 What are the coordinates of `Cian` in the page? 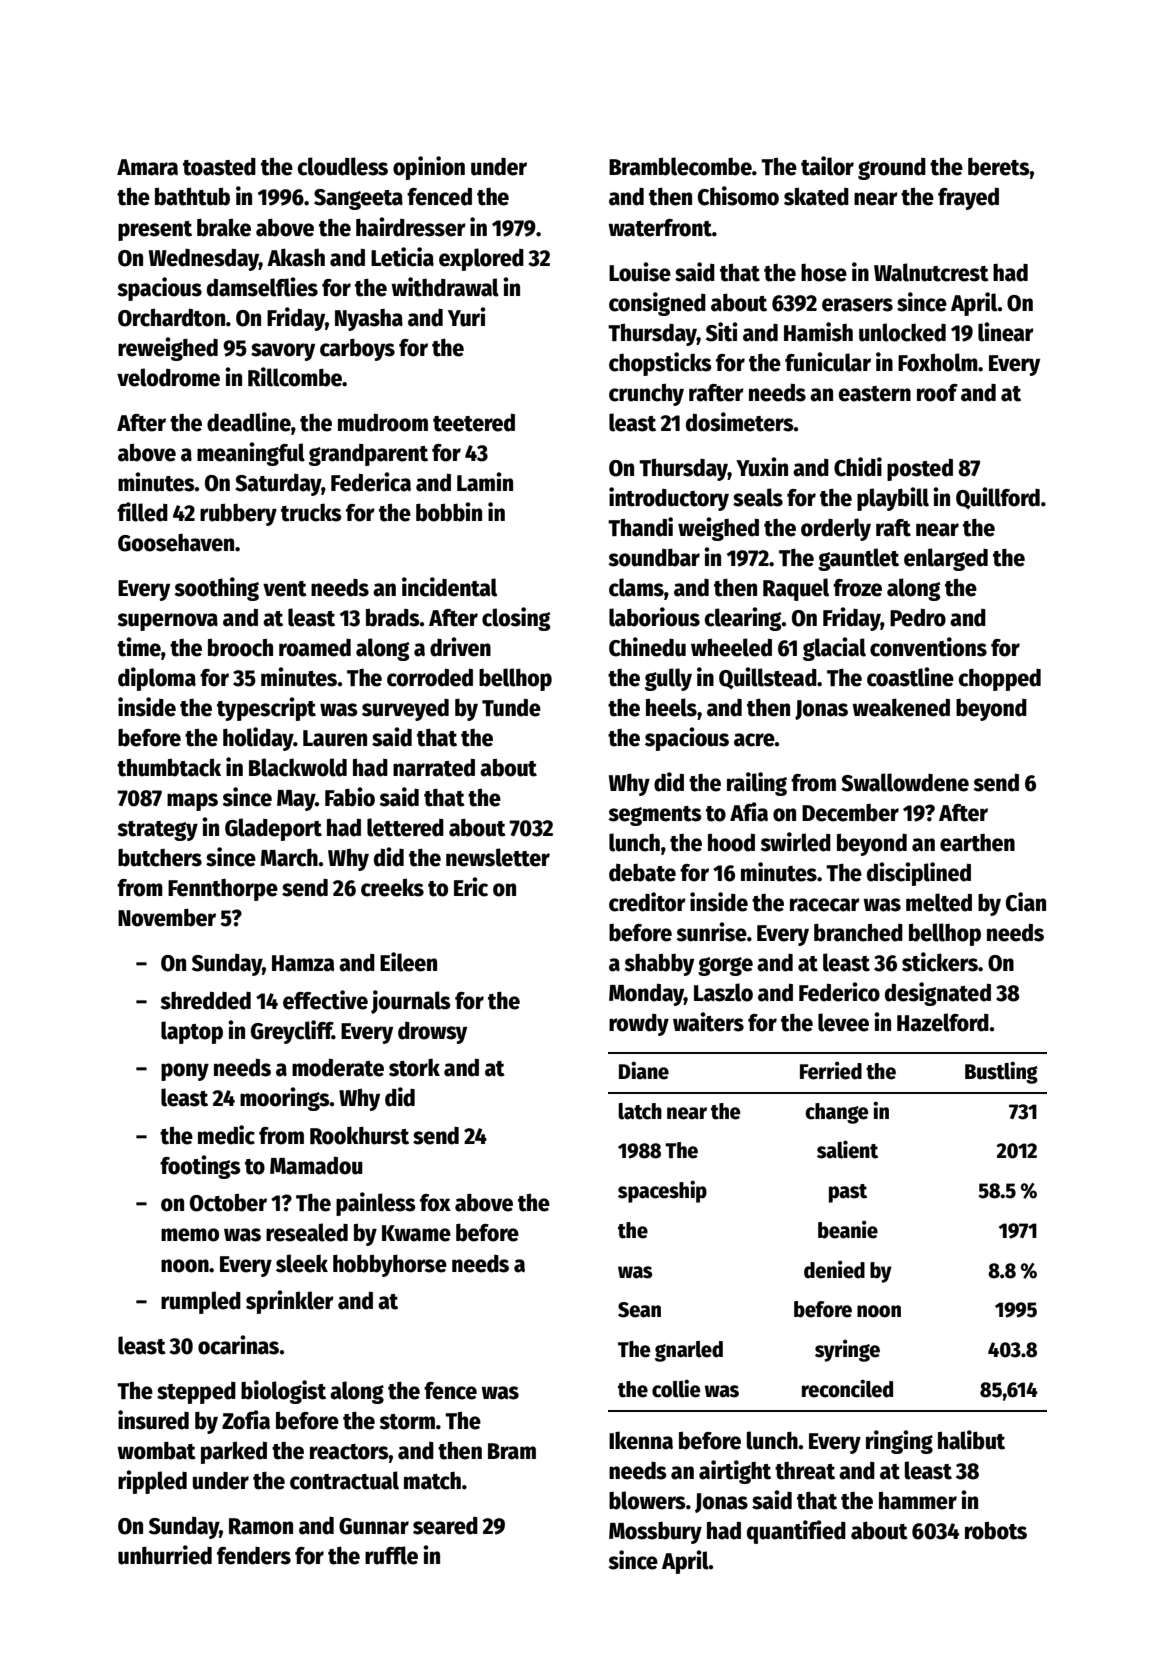 It's located at (1026, 902).
